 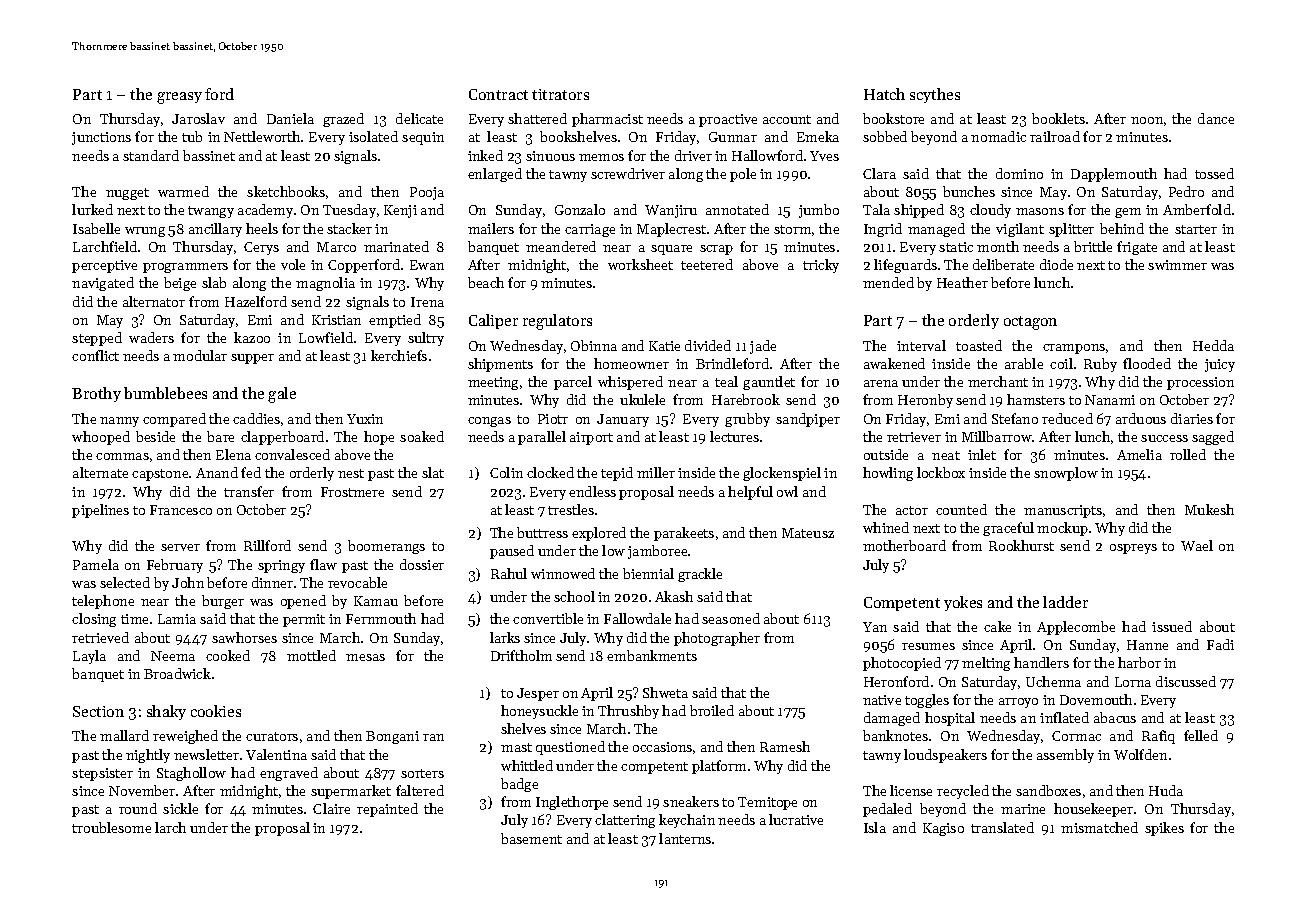 What do you see at coordinates (180, 808) in the document?
I see `sickle` at bounding box center [180, 808].
